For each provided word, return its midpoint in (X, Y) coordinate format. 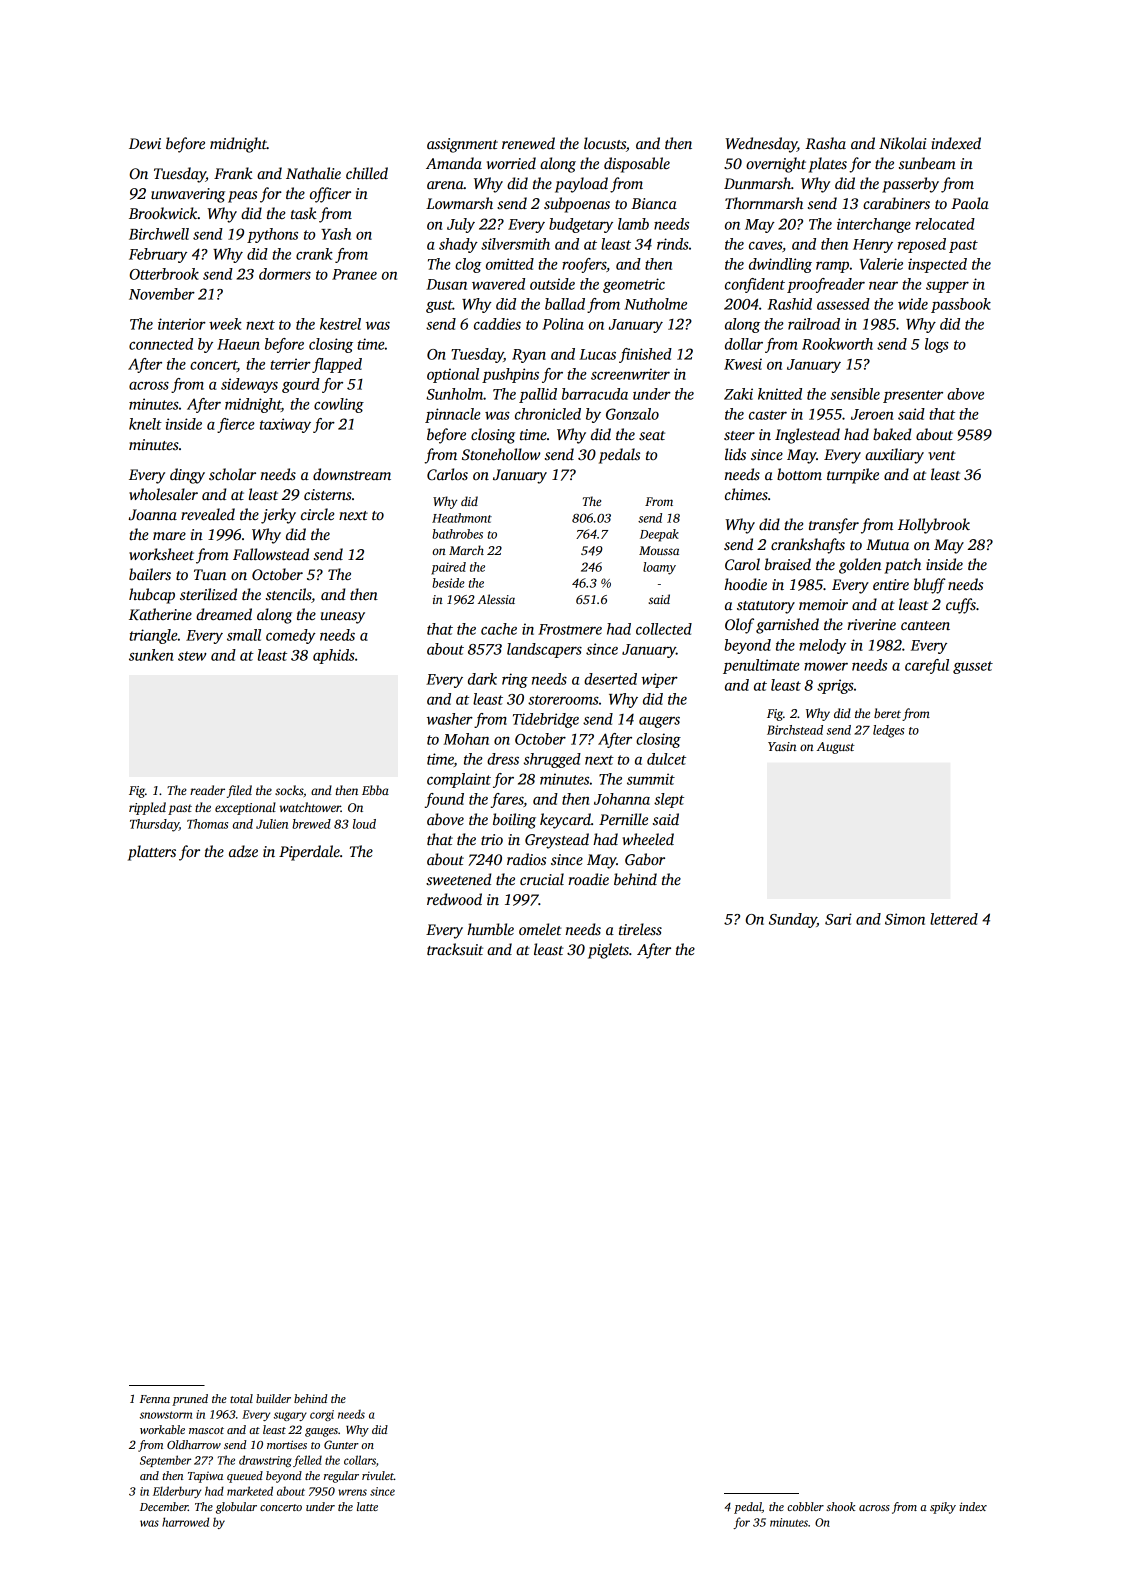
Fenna (155, 1399)
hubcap (152, 596)
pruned (190, 1400)
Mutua (887, 544)
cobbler (805, 1506)
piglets (608, 951)
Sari (838, 919)
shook (840, 1506)
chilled (367, 173)
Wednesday (761, 145)
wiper (659, 680)
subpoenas (577, 205)
